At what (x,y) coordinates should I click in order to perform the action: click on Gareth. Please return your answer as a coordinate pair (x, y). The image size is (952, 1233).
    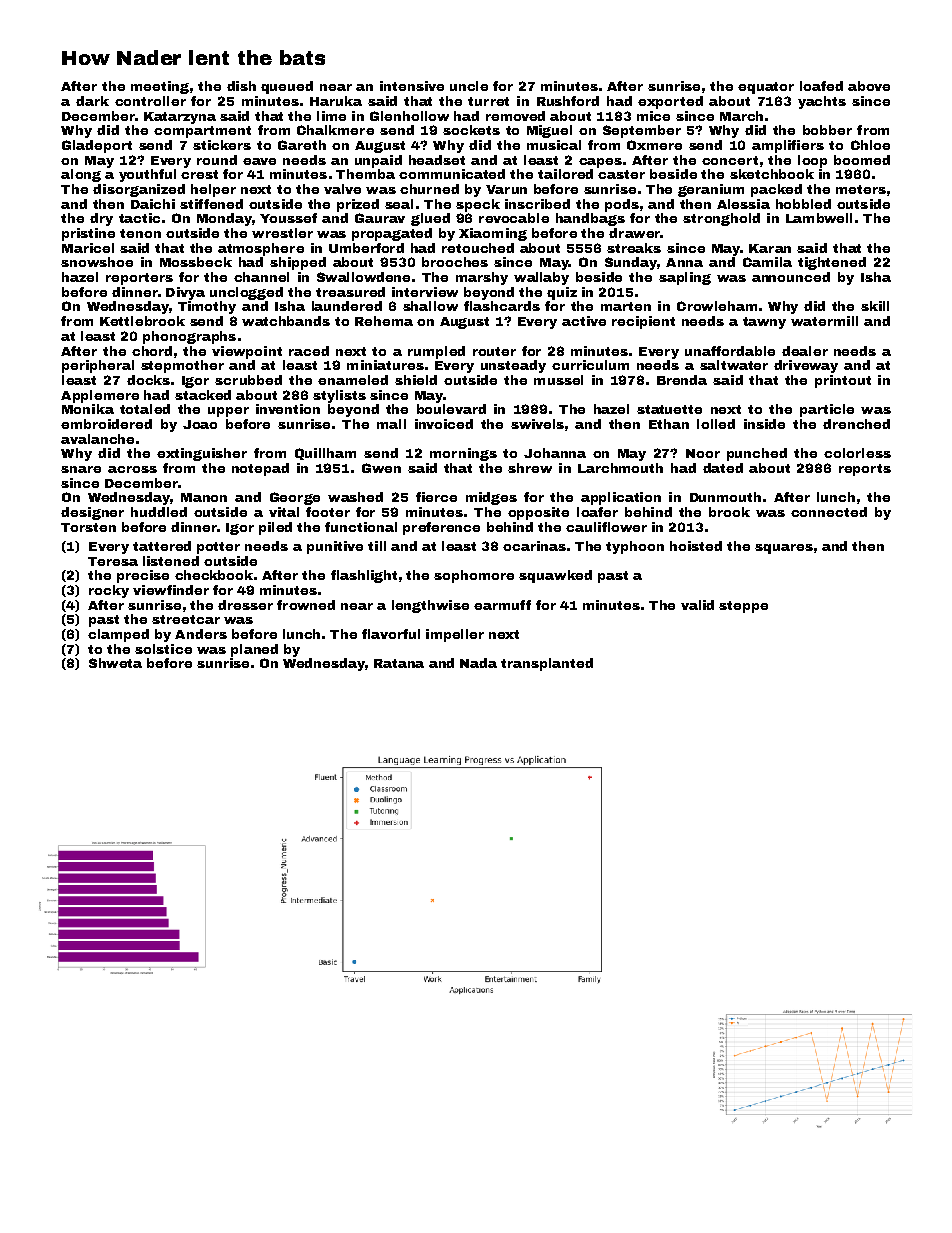
    Looking at the image, I should click on (302, 145).
